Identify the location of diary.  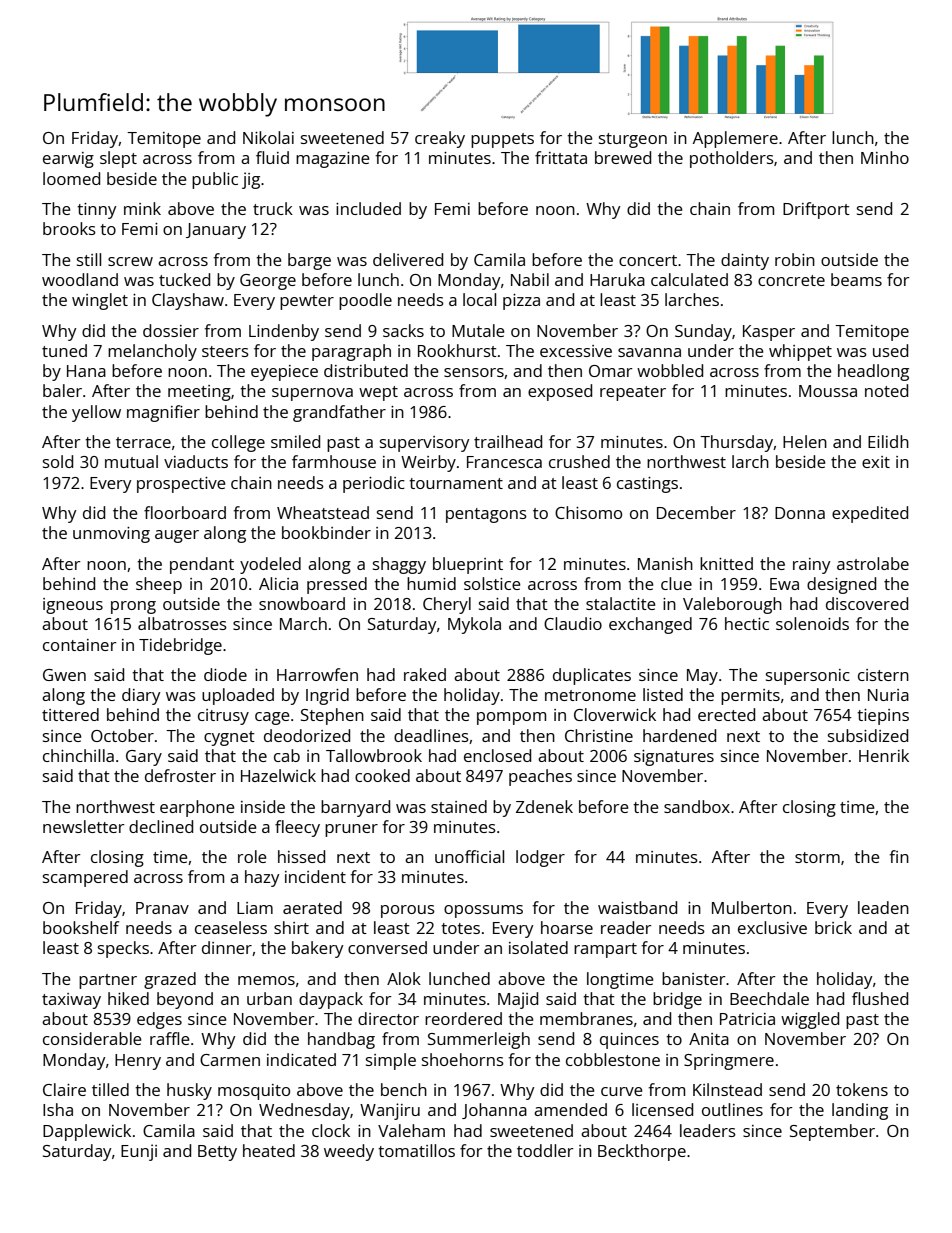
(141, 696).
